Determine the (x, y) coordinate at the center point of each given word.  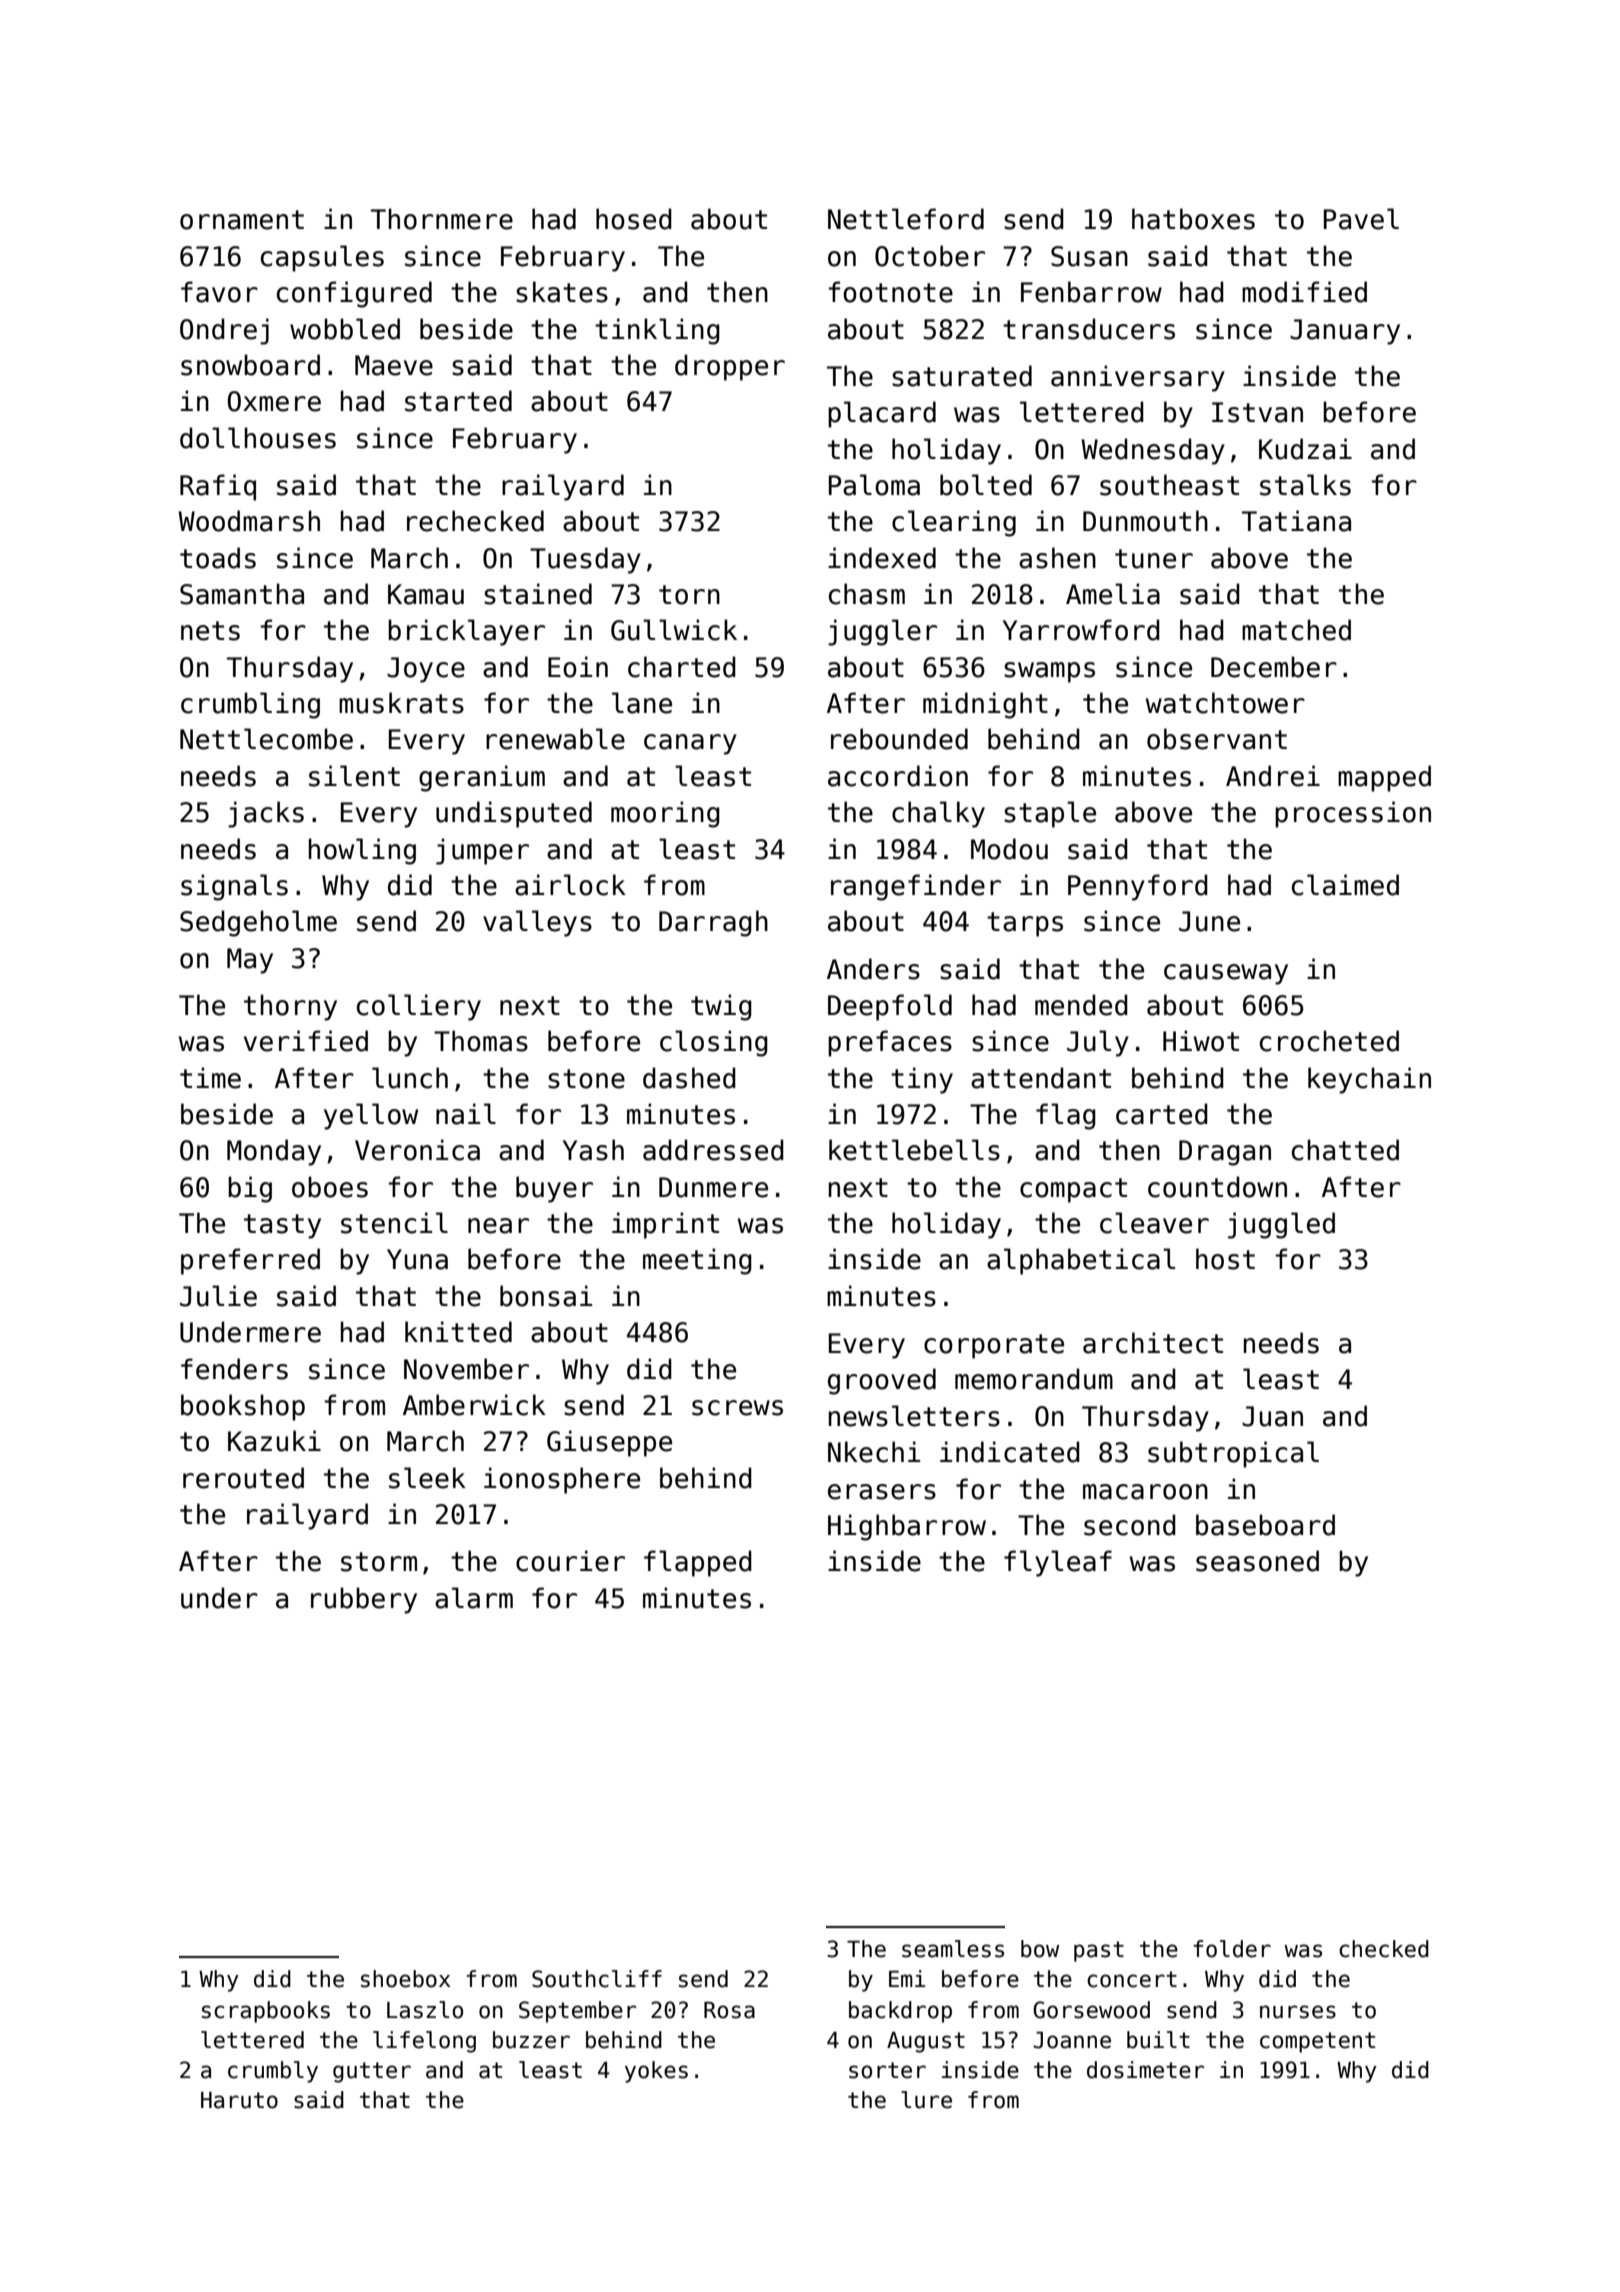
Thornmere (442, 219)
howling (362, 851)
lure (926, 2100)
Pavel (1361, 219)
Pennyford (1138, 887)
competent (1317, 2042)
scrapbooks (266, 2012)
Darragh (713, 923)
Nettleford (906, 219)
